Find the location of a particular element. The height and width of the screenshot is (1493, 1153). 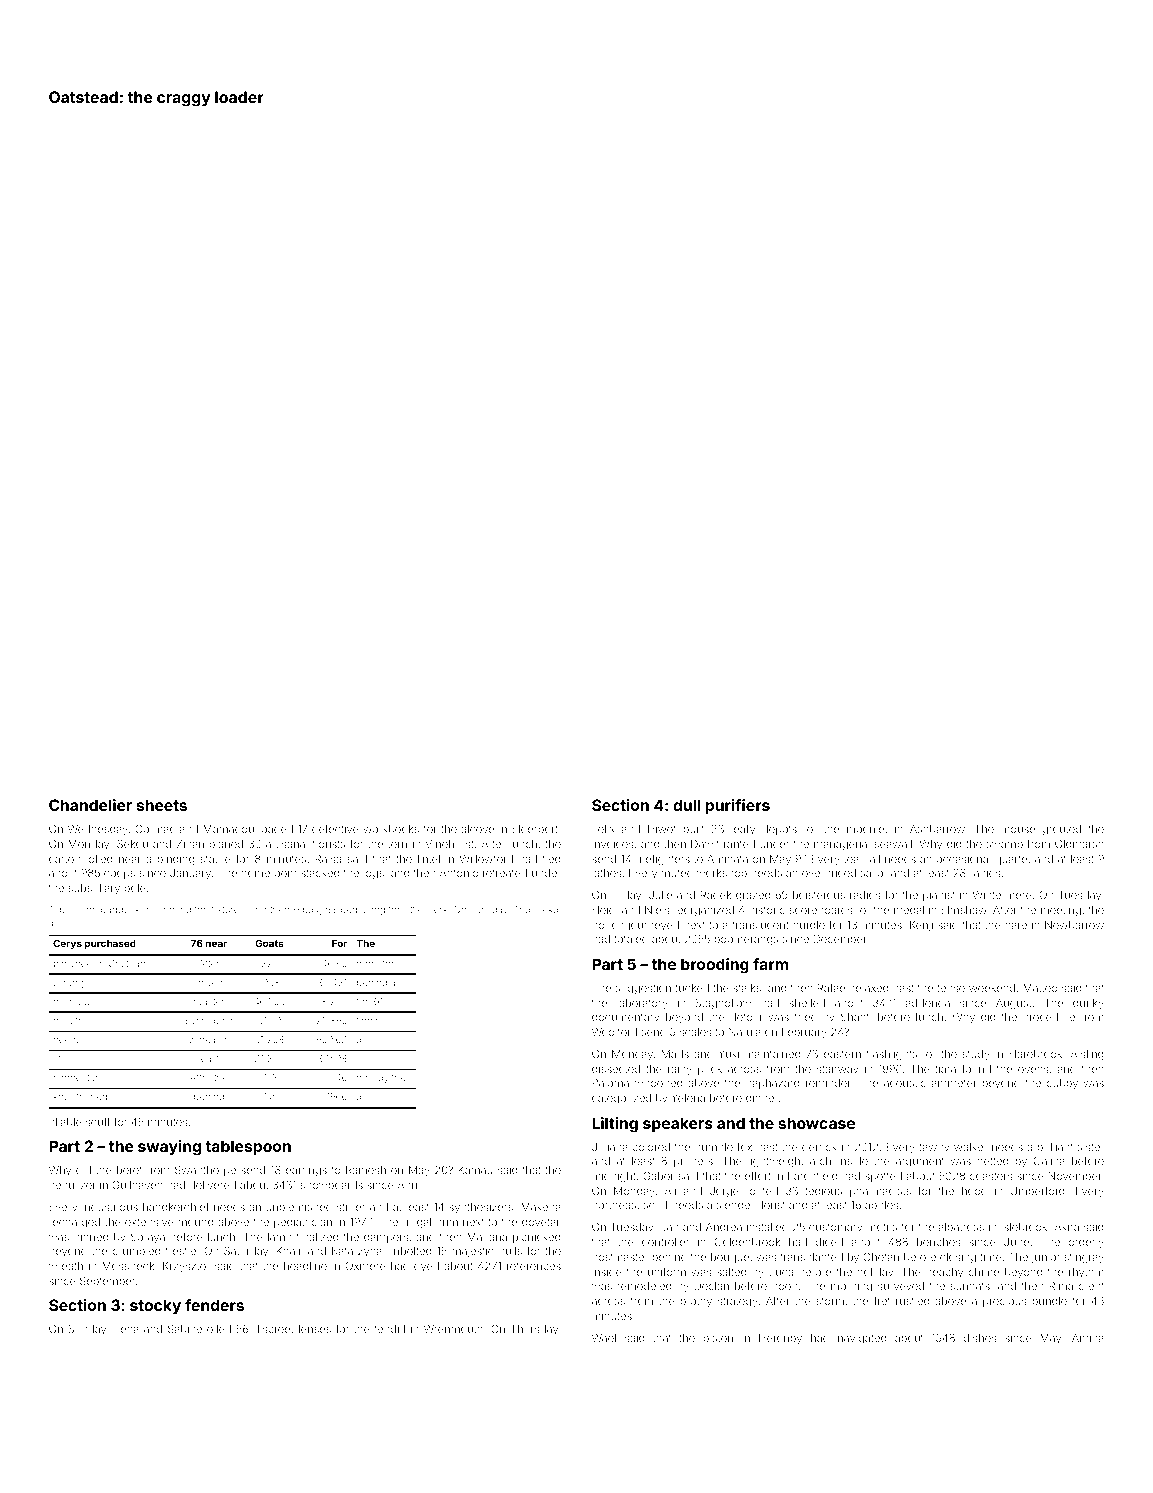

February is located at coordinates (804, 1033).
